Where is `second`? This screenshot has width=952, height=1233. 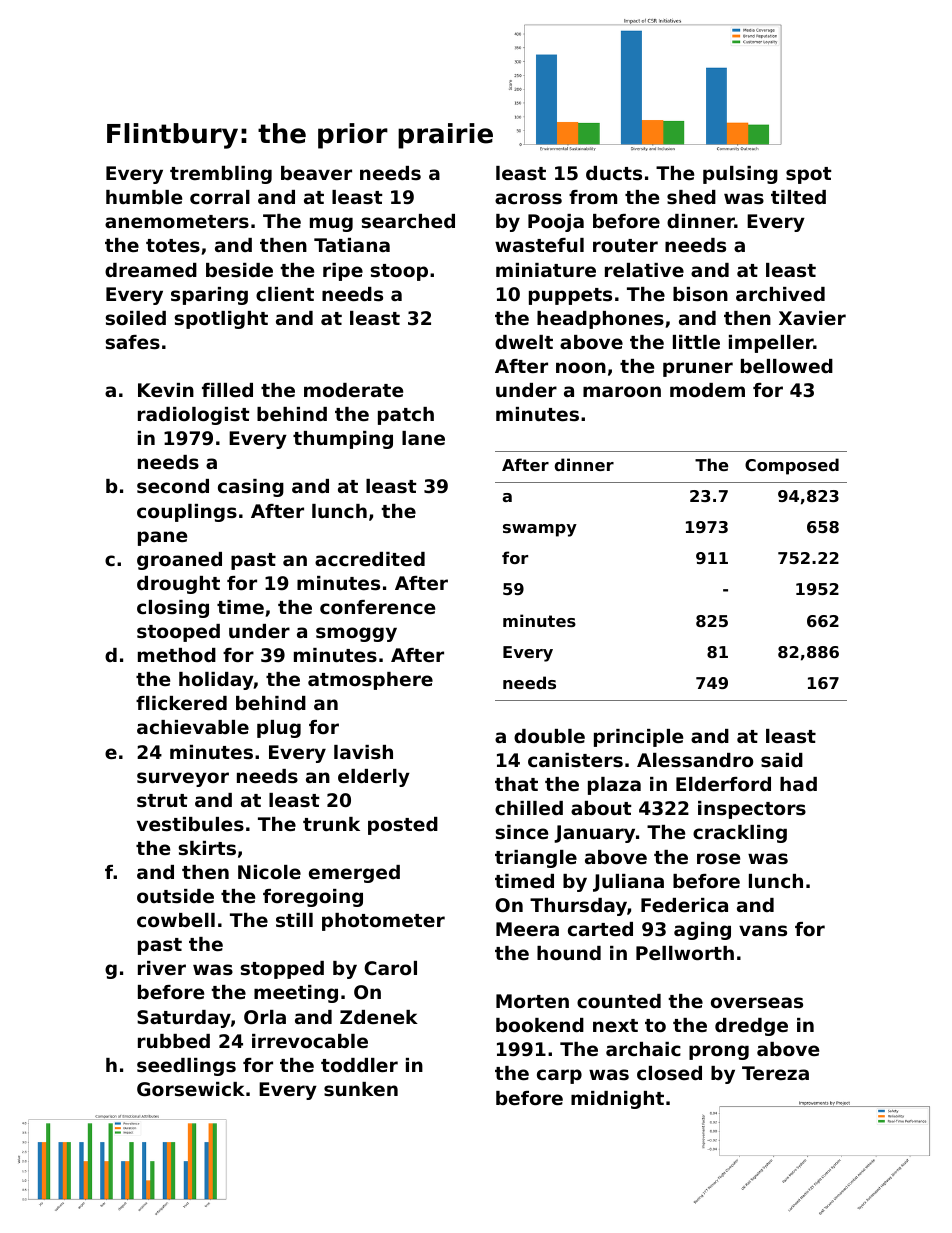 second is located at coordinates (173, 486).
